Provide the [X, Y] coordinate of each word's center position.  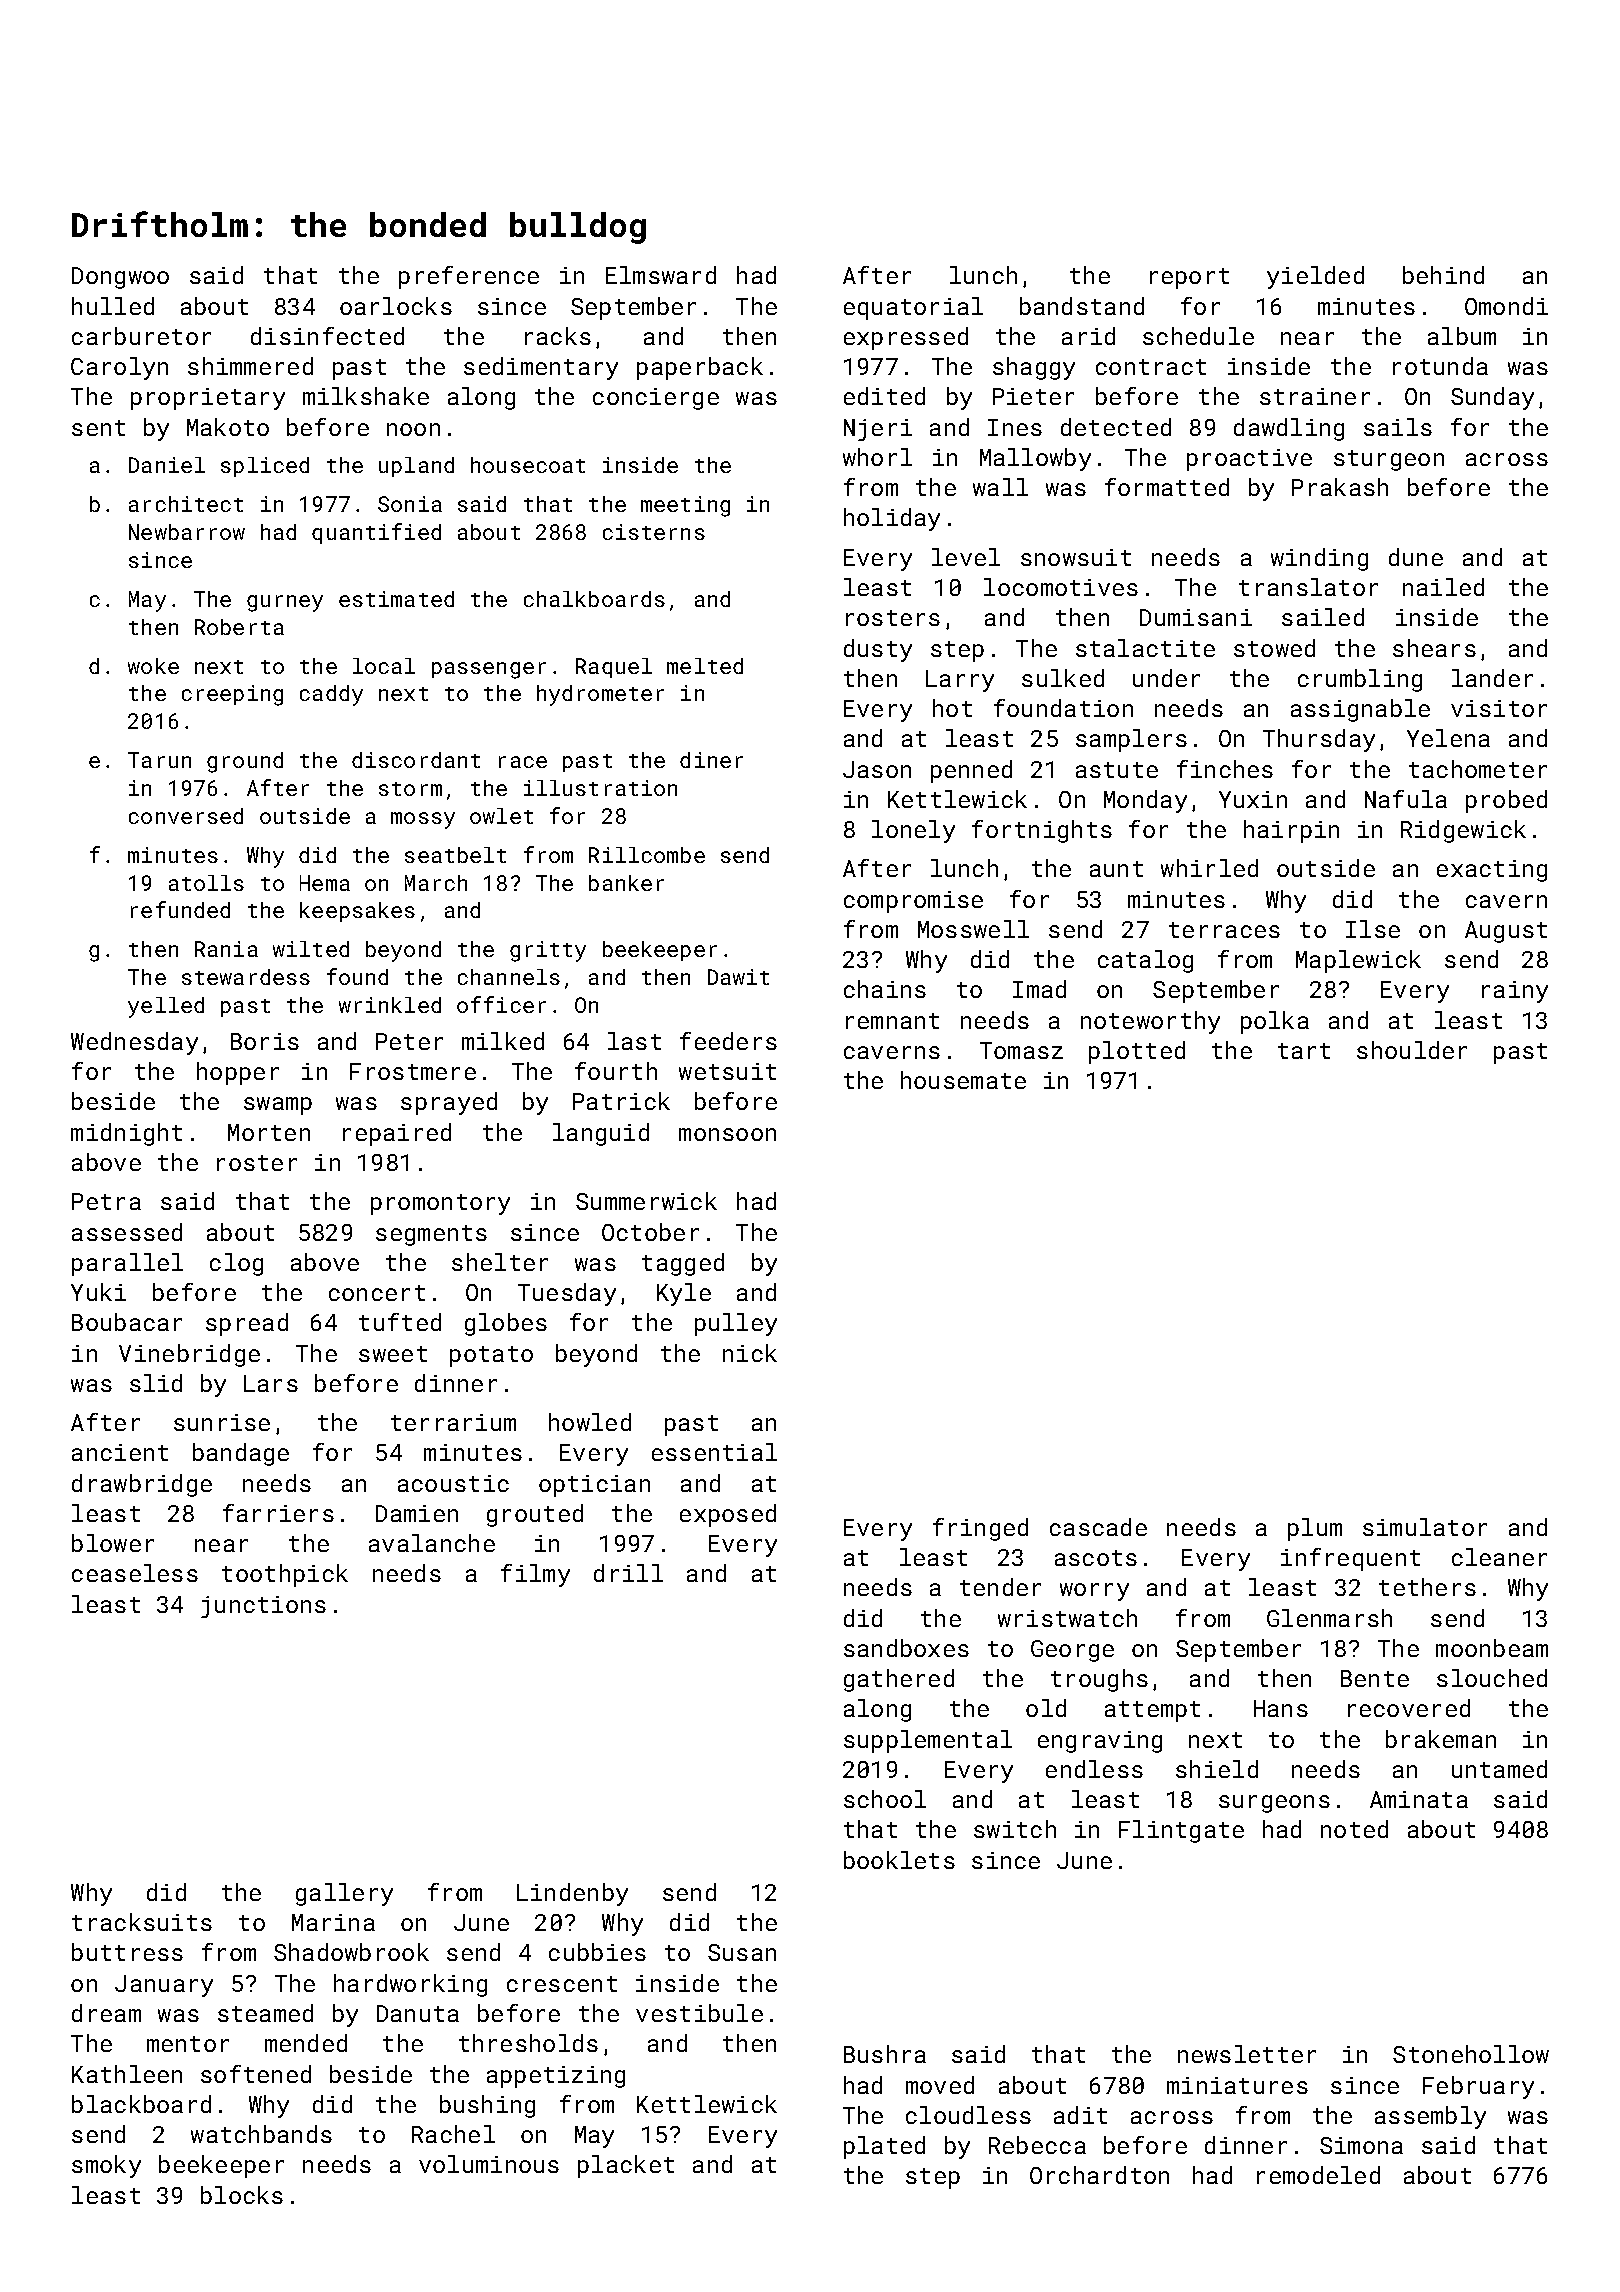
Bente [1375, 1678]
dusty [878, 650]
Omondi [1506, 306]
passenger [489, 670]
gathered [899, 1680]
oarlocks [396, 306]
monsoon [727, 1134]
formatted [1167, 487]
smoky [106, 2166]
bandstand [1082, 306]
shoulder [1412, 1050]
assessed [127, 1232]
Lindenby [572, 1894]
